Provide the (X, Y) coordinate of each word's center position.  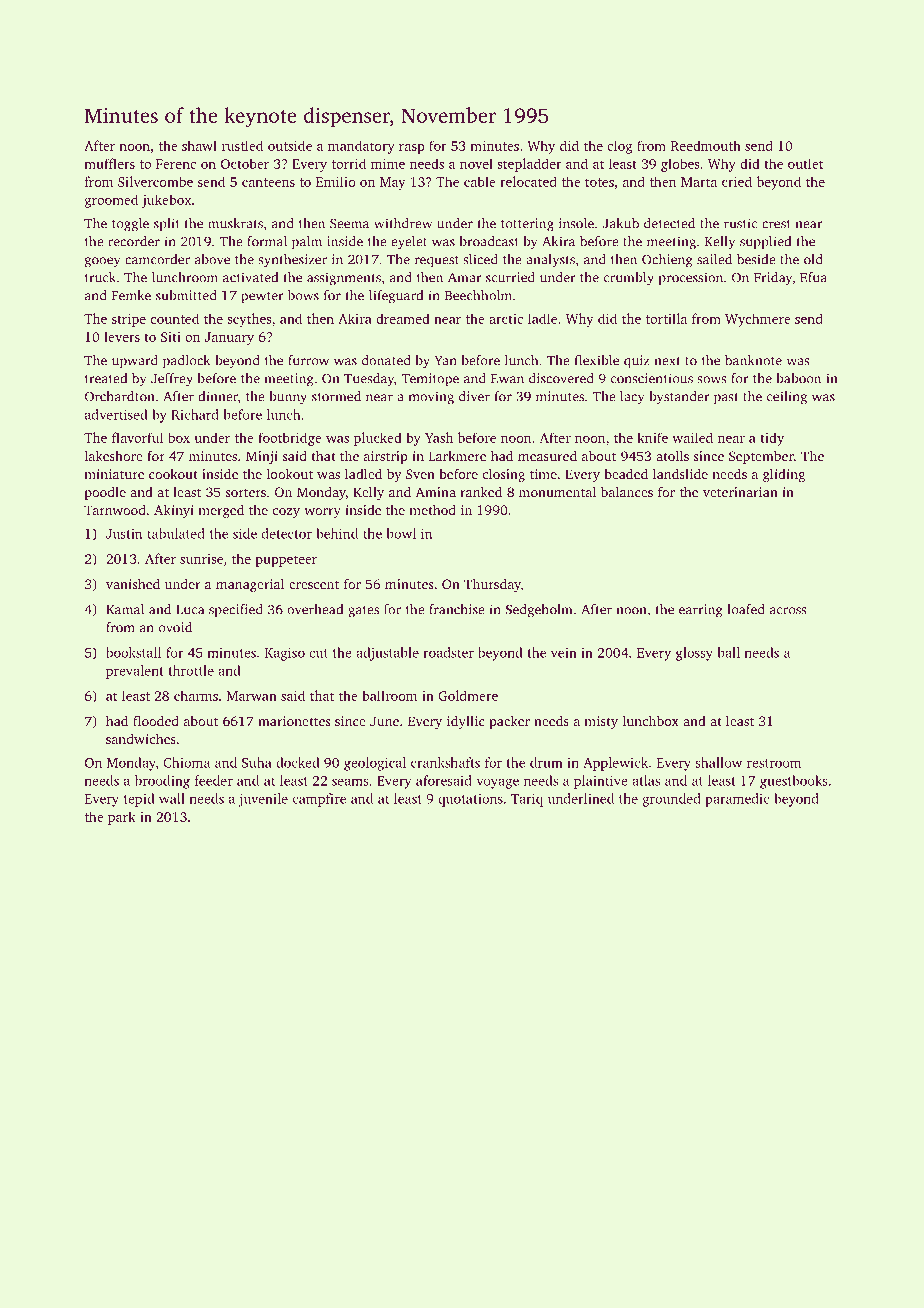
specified (236, 611)
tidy (772, 439)
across (788, 611)
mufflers (109, 163)
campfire (319, 800)
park (122, 818)
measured (547, 455)
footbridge (290, 439)
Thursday (492, 585)
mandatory (361, 147)
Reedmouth (706, 145)
